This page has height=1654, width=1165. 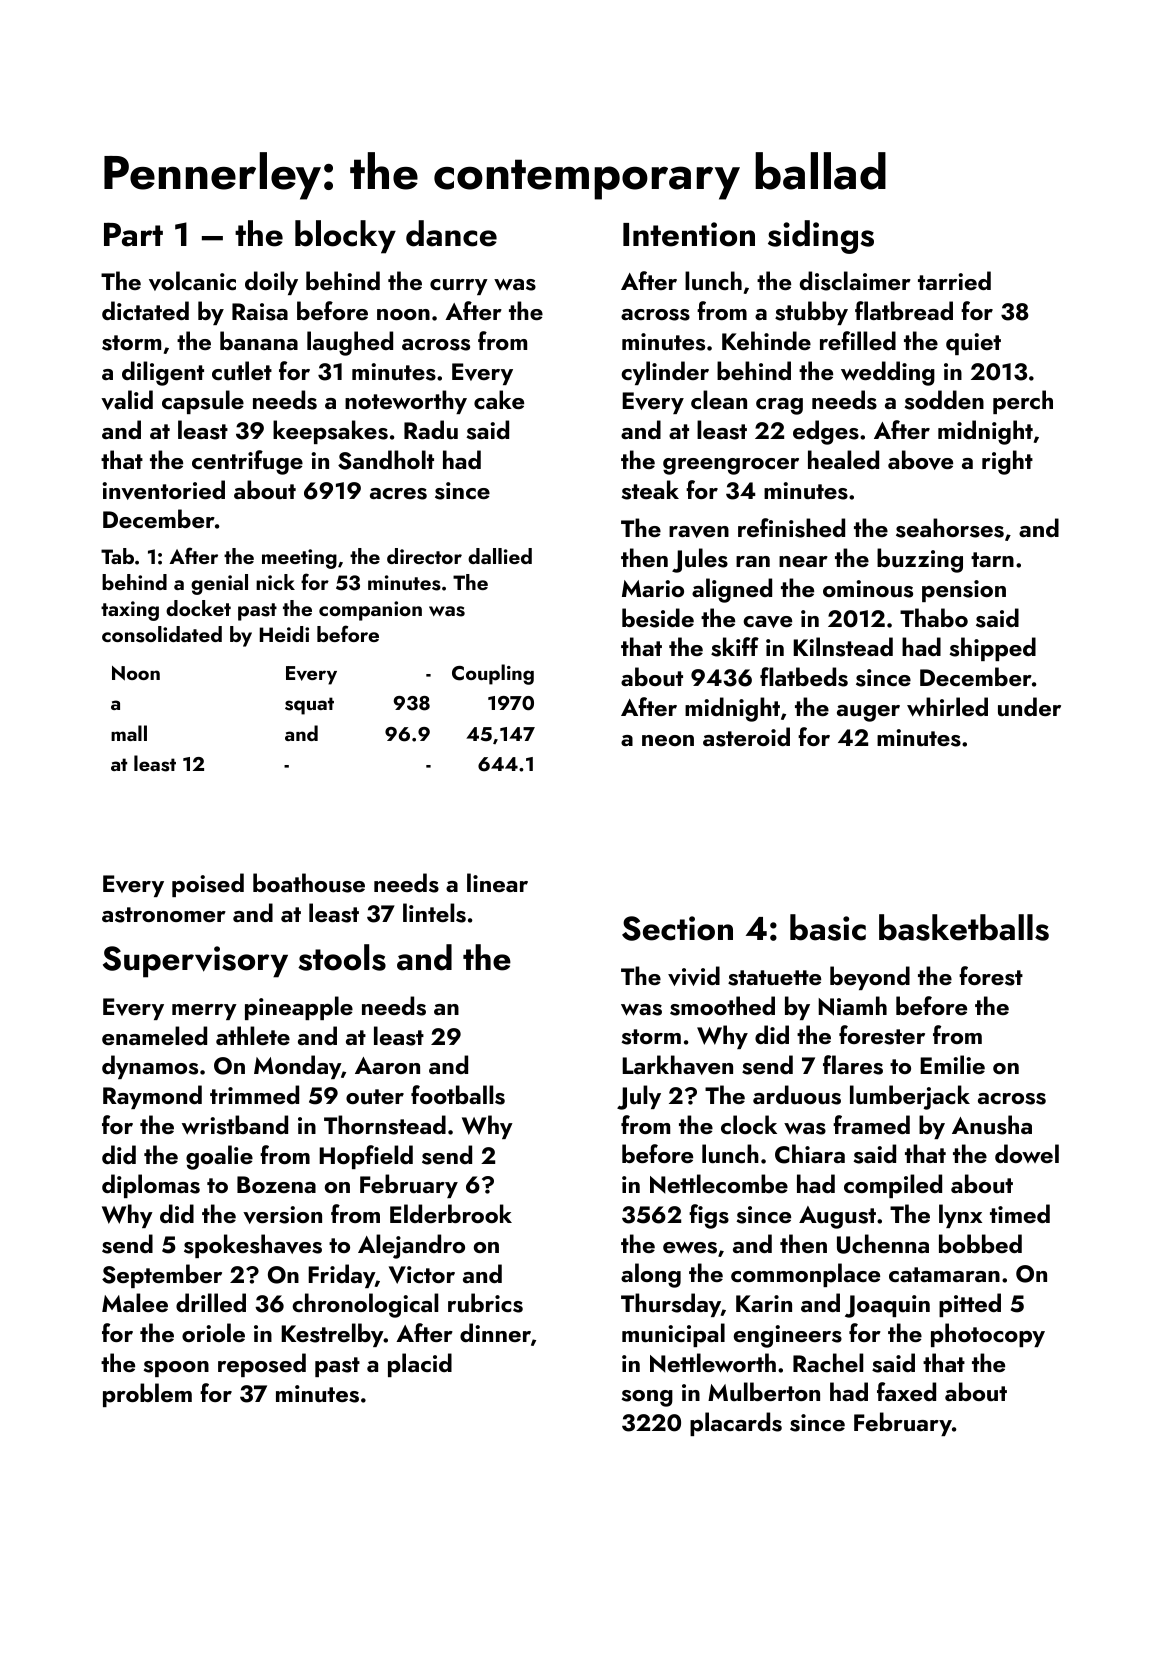 I want to click on quiet, so click(x=973, y=344).
